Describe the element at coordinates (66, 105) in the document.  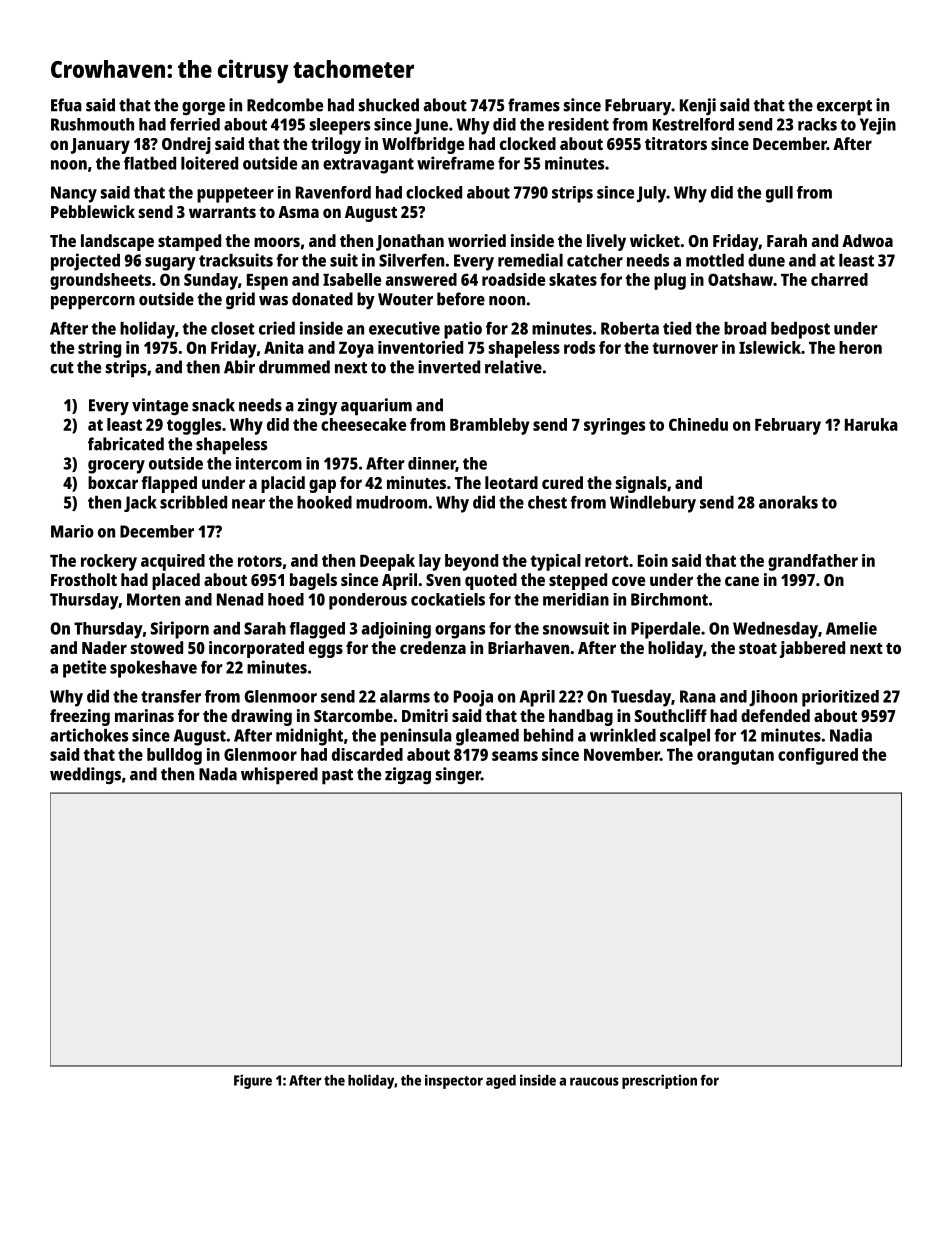
I see `Efua` at that location.
